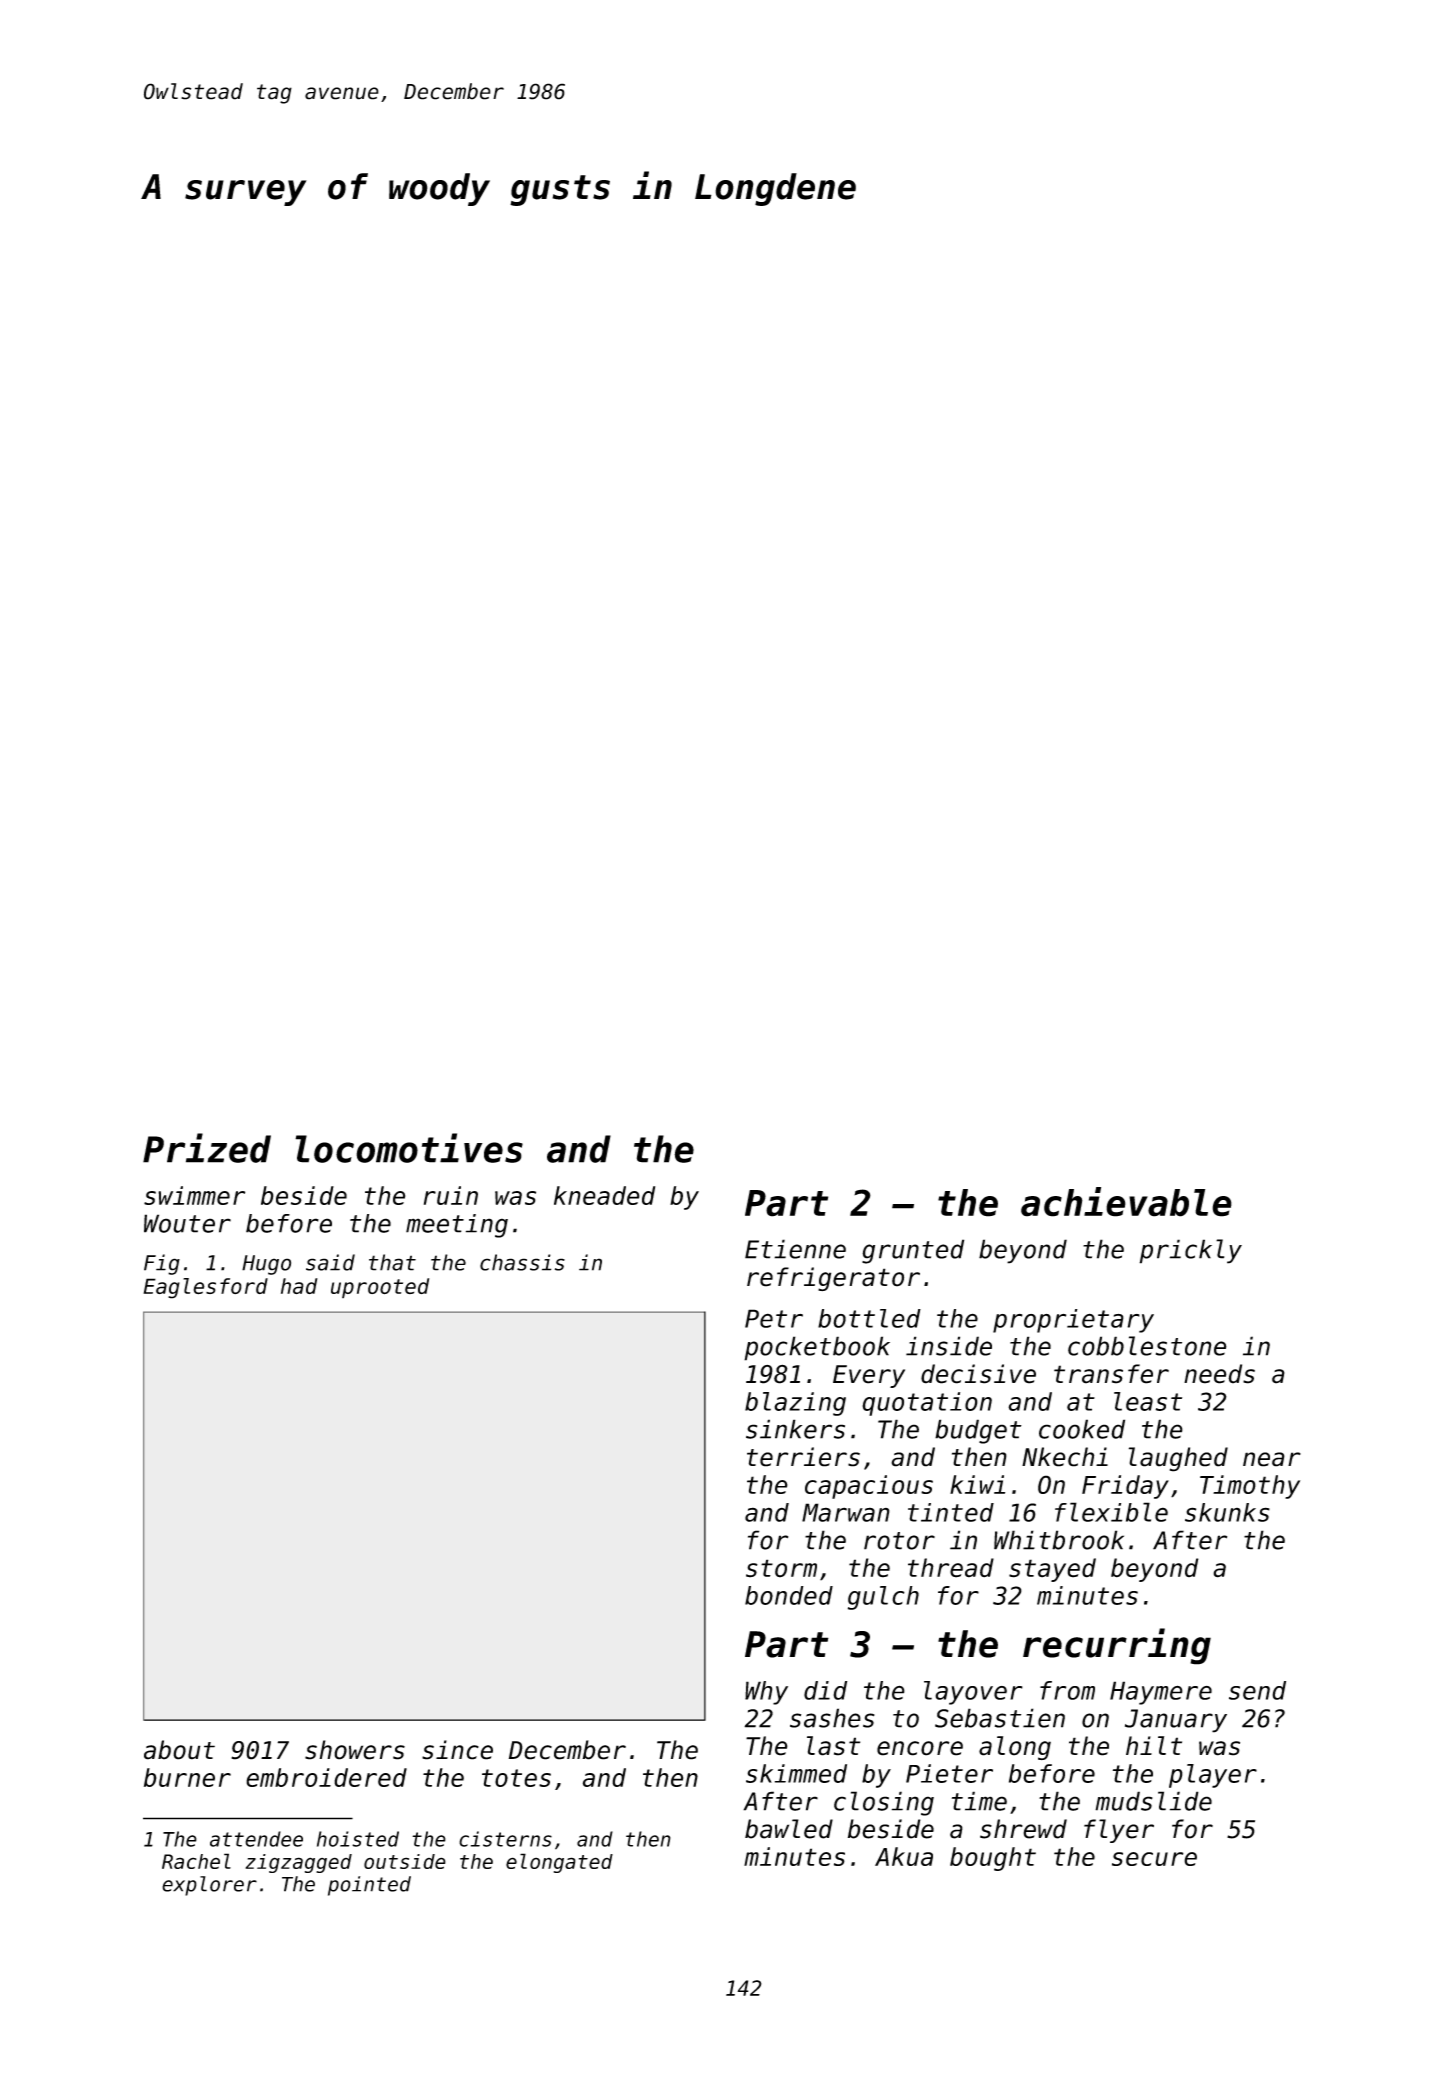  I want to click on burner, so click(187, 1777).
